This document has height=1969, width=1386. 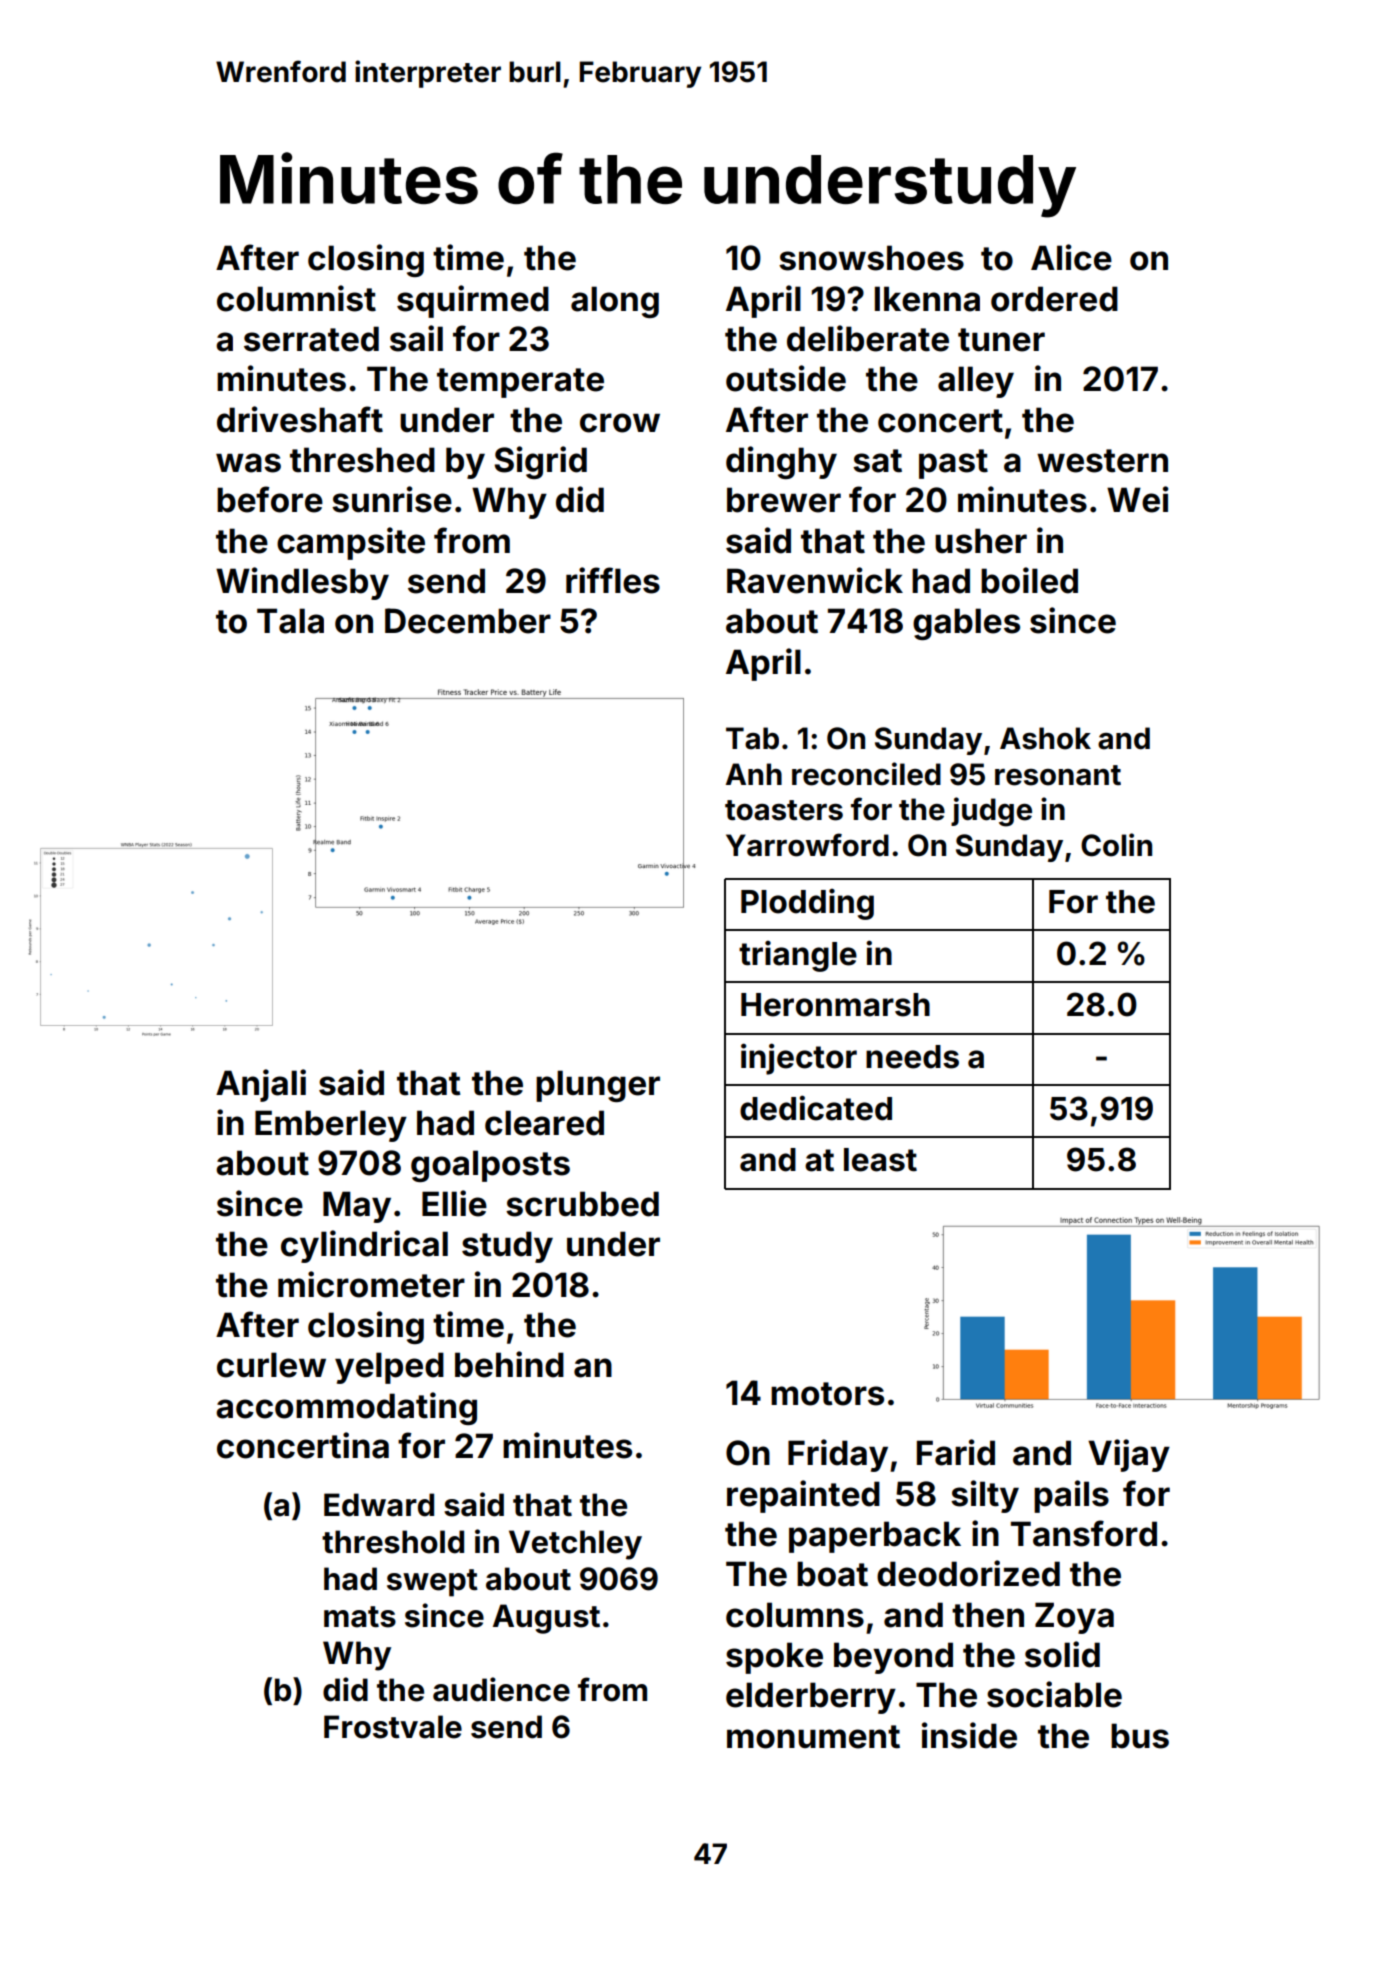 What do you see at coordinates (1140, 1736) in the document?
I see `bus` at bounding box center [1140, 1736].
